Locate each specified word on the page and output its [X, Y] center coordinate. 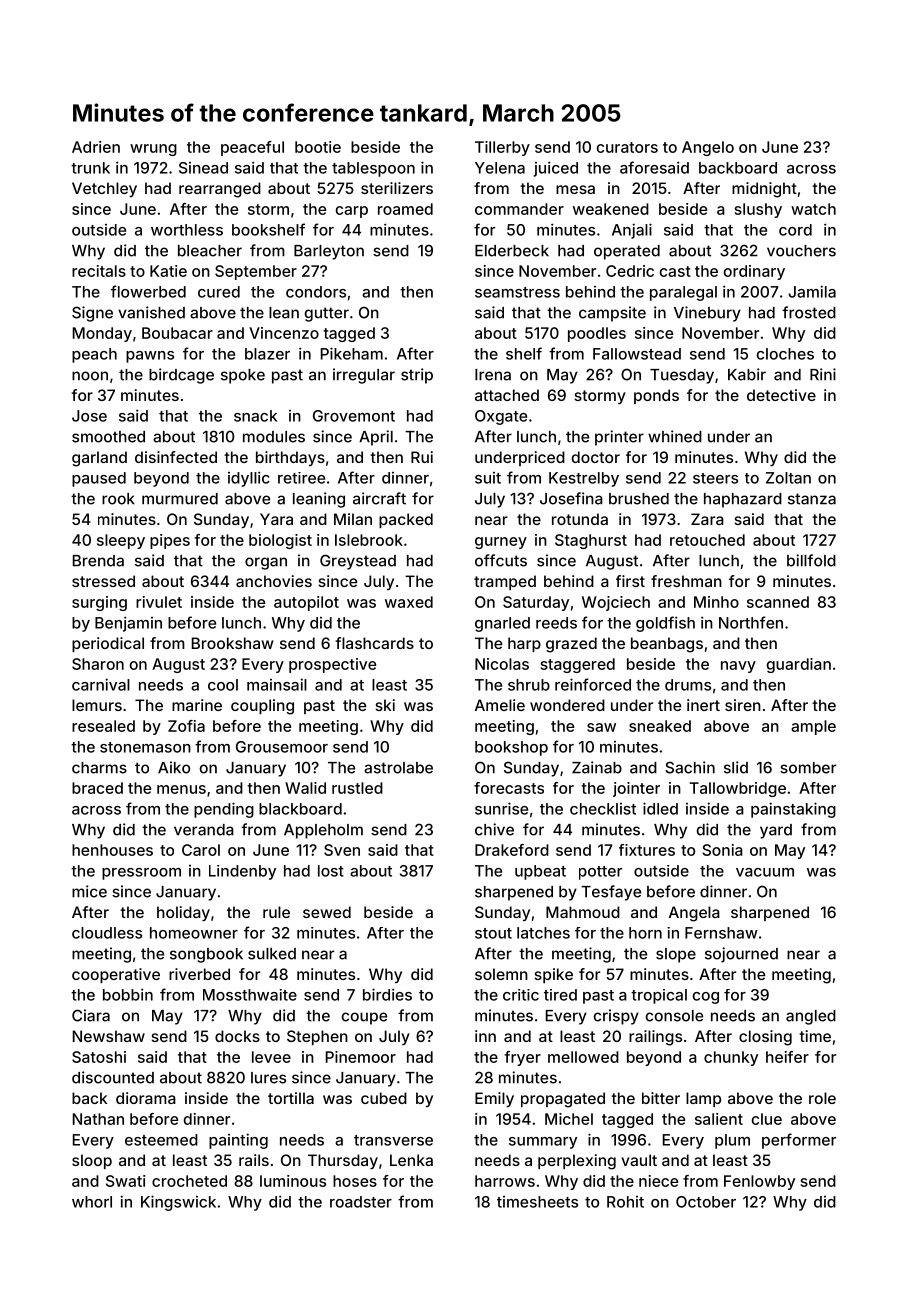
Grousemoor [282, 747]
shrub [529, 685]
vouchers [801, 251]
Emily [494, 1099]
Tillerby [502, 148]
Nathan [98, 1119]
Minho [716, 602]
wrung [153, 150]
